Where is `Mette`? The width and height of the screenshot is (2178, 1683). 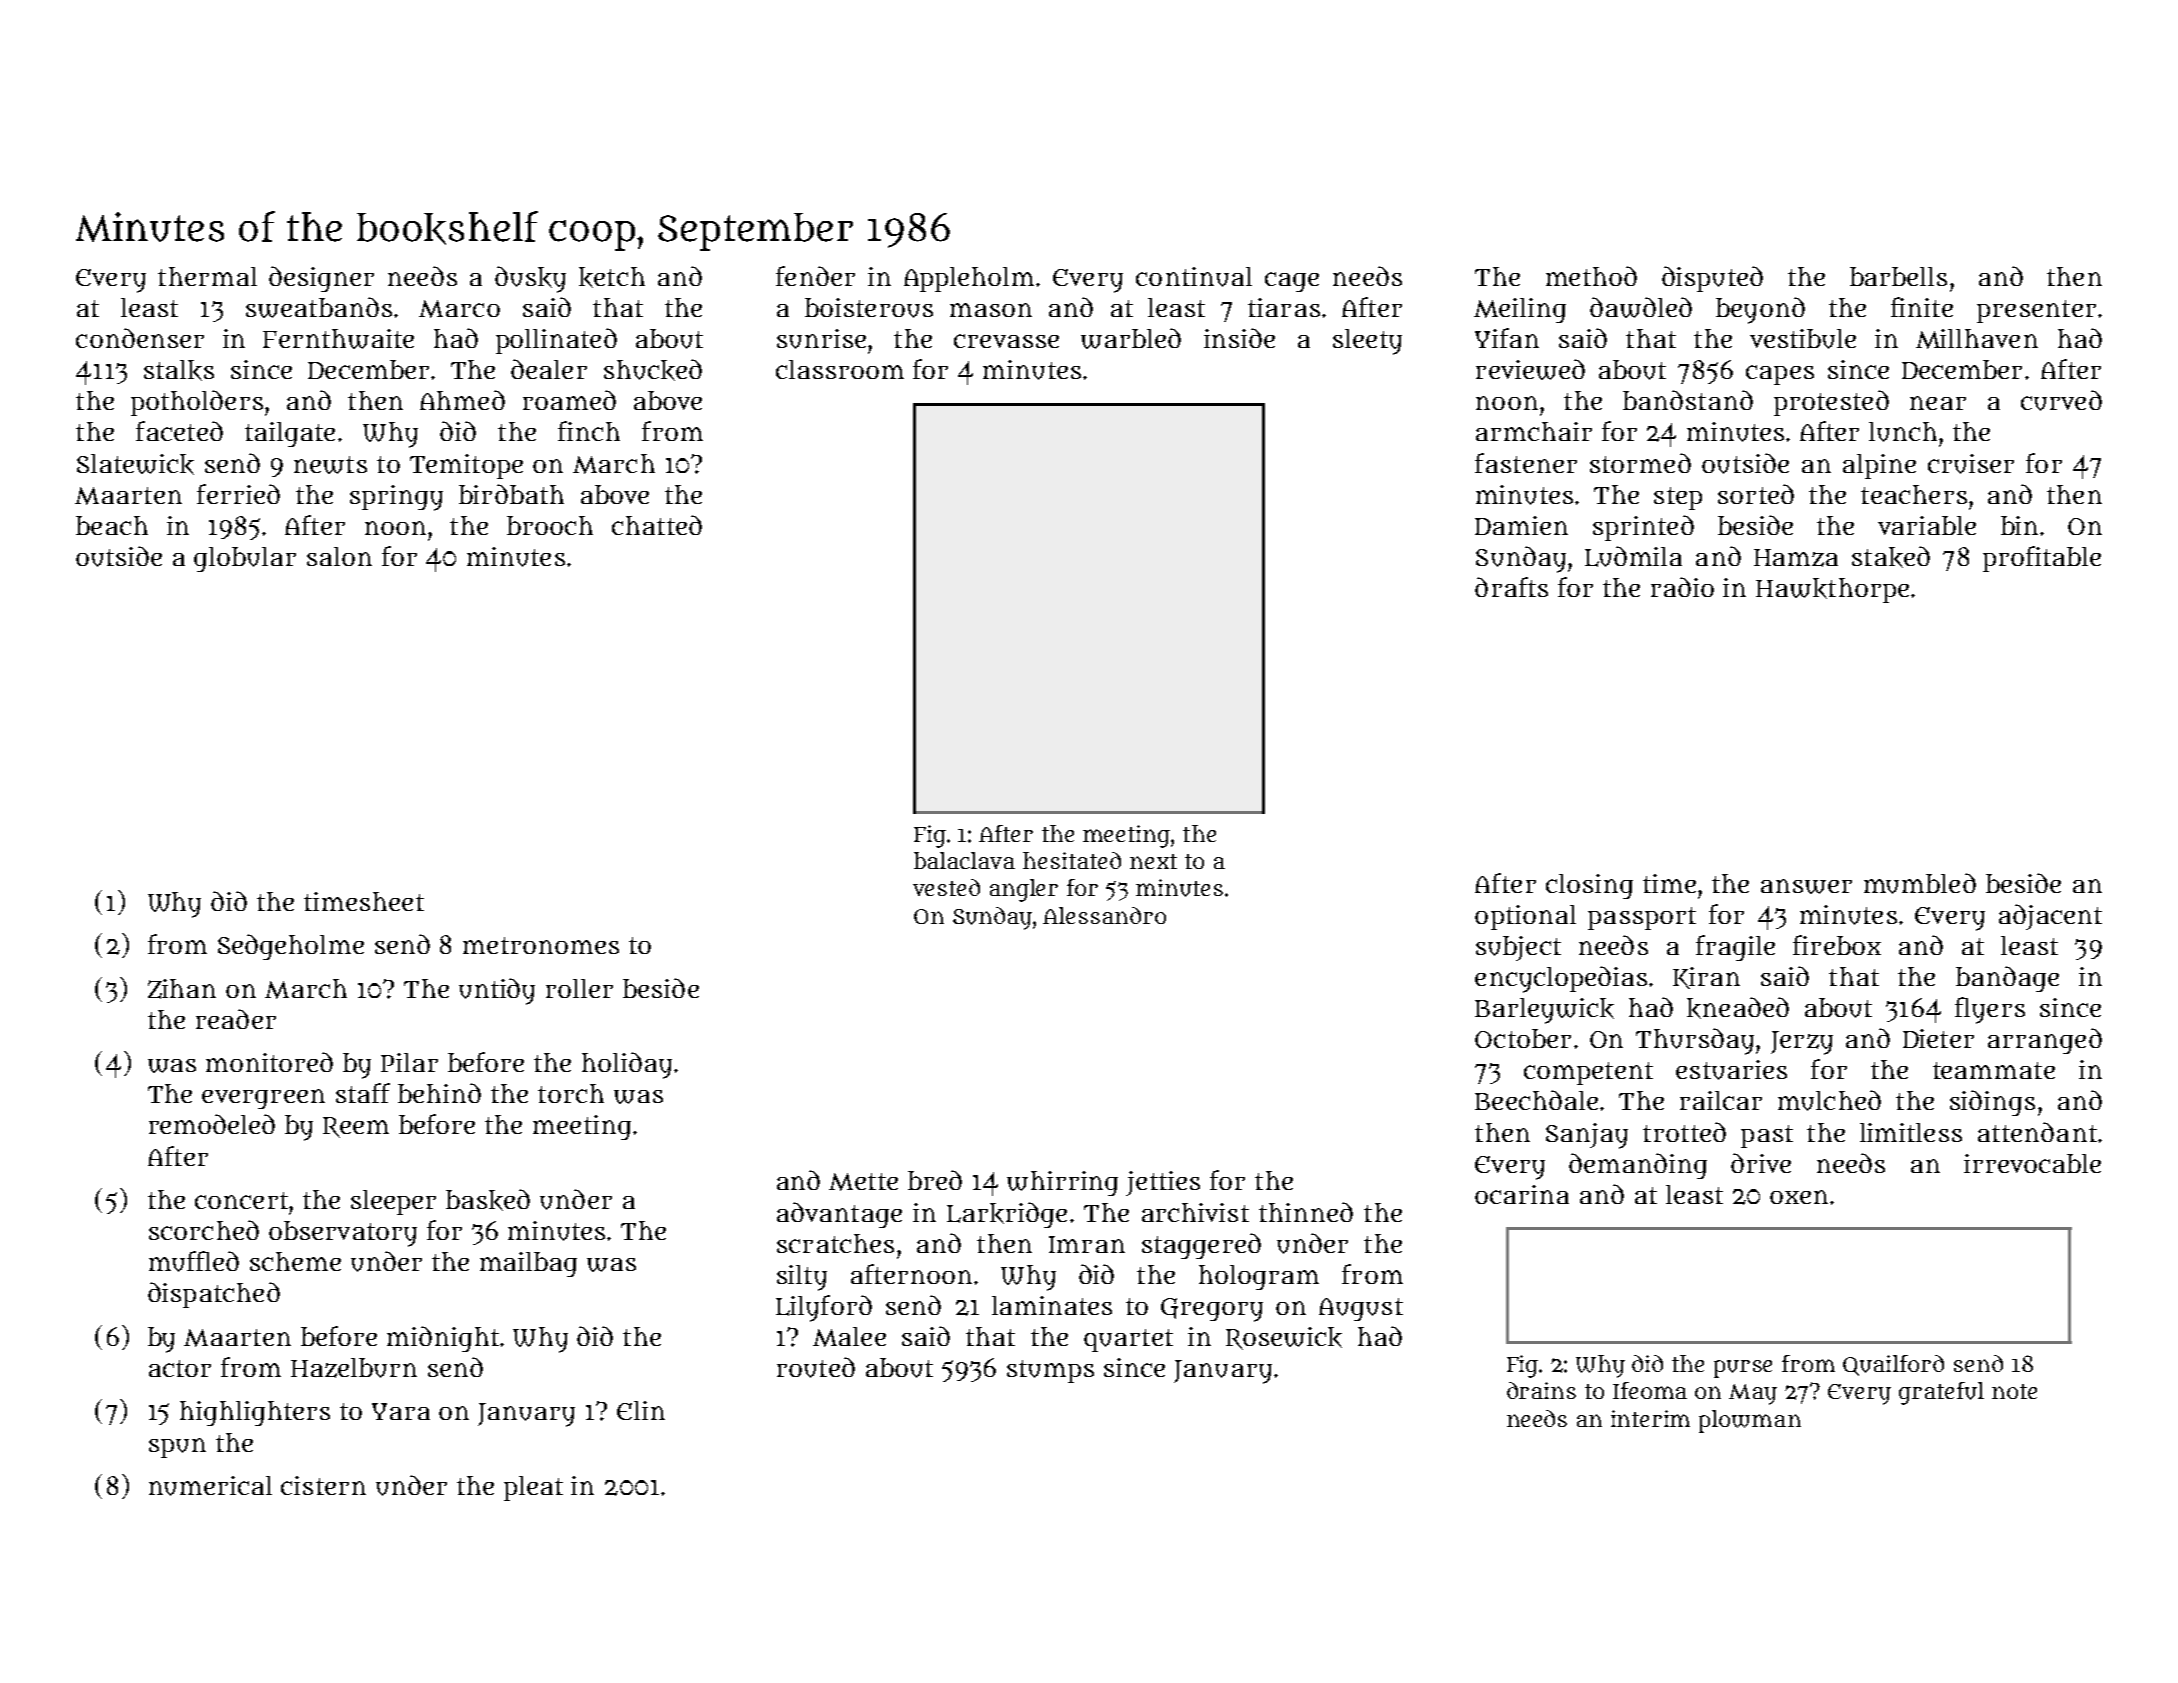
Mette is located at coordinates (863, 1182).
